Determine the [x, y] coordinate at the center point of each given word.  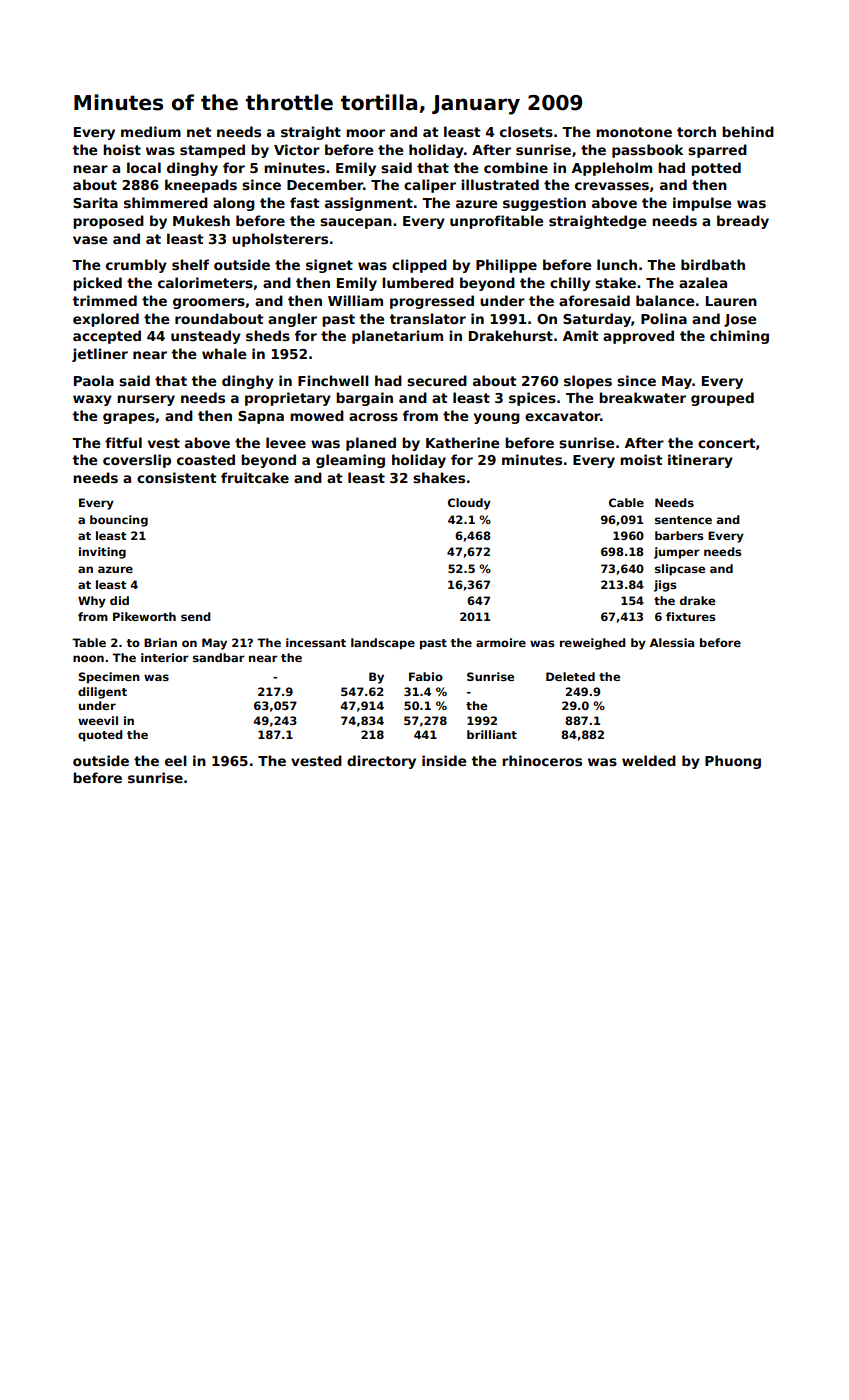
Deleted [570, 676]
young [497, 418]
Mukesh [201, 220]
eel [176, 760]
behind [748, 131]
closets [526, 131]
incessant [316, 642]
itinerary [700, 461]
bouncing [119, 521]
